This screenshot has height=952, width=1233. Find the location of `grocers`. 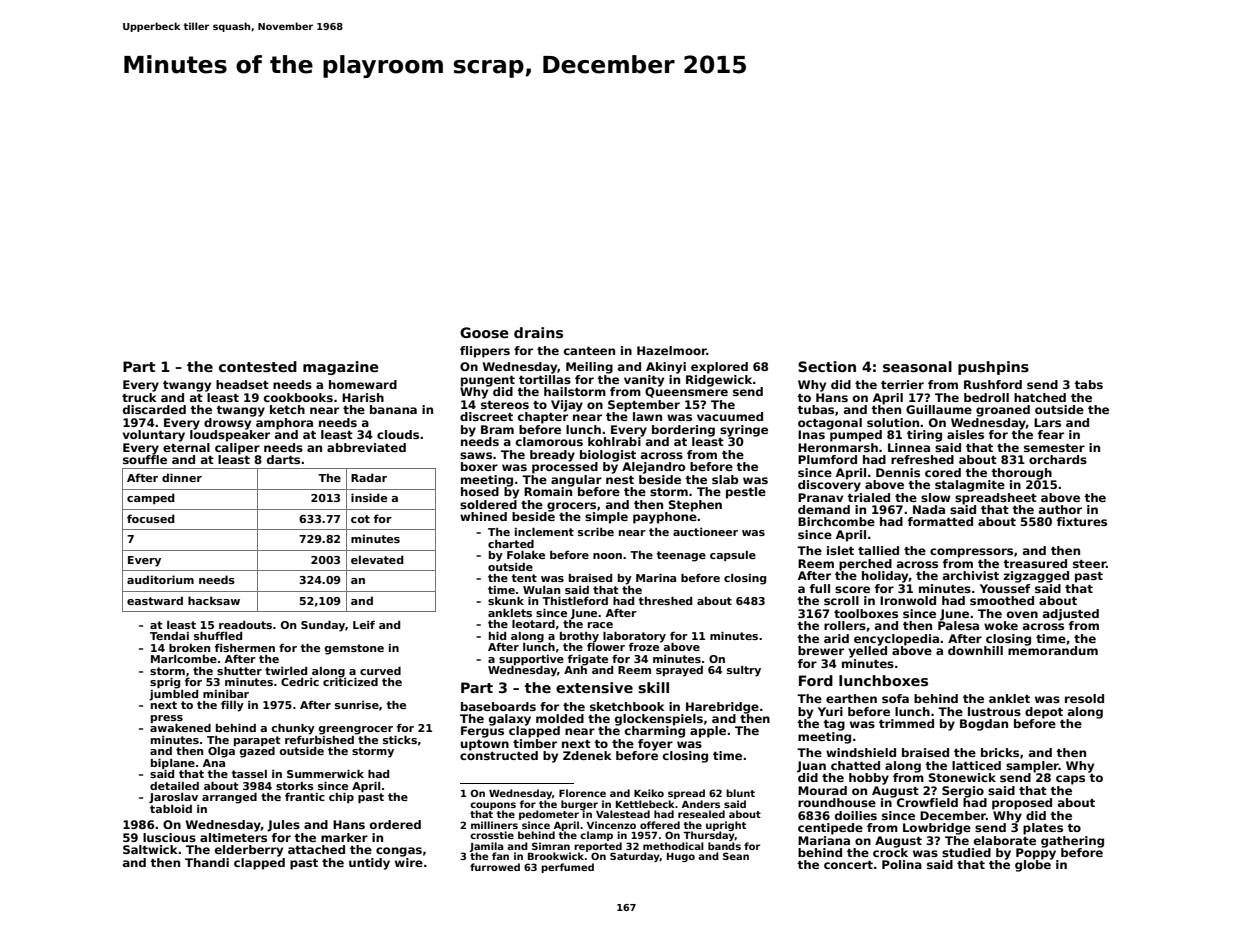

grocers is located at coordinates (571, 507).
